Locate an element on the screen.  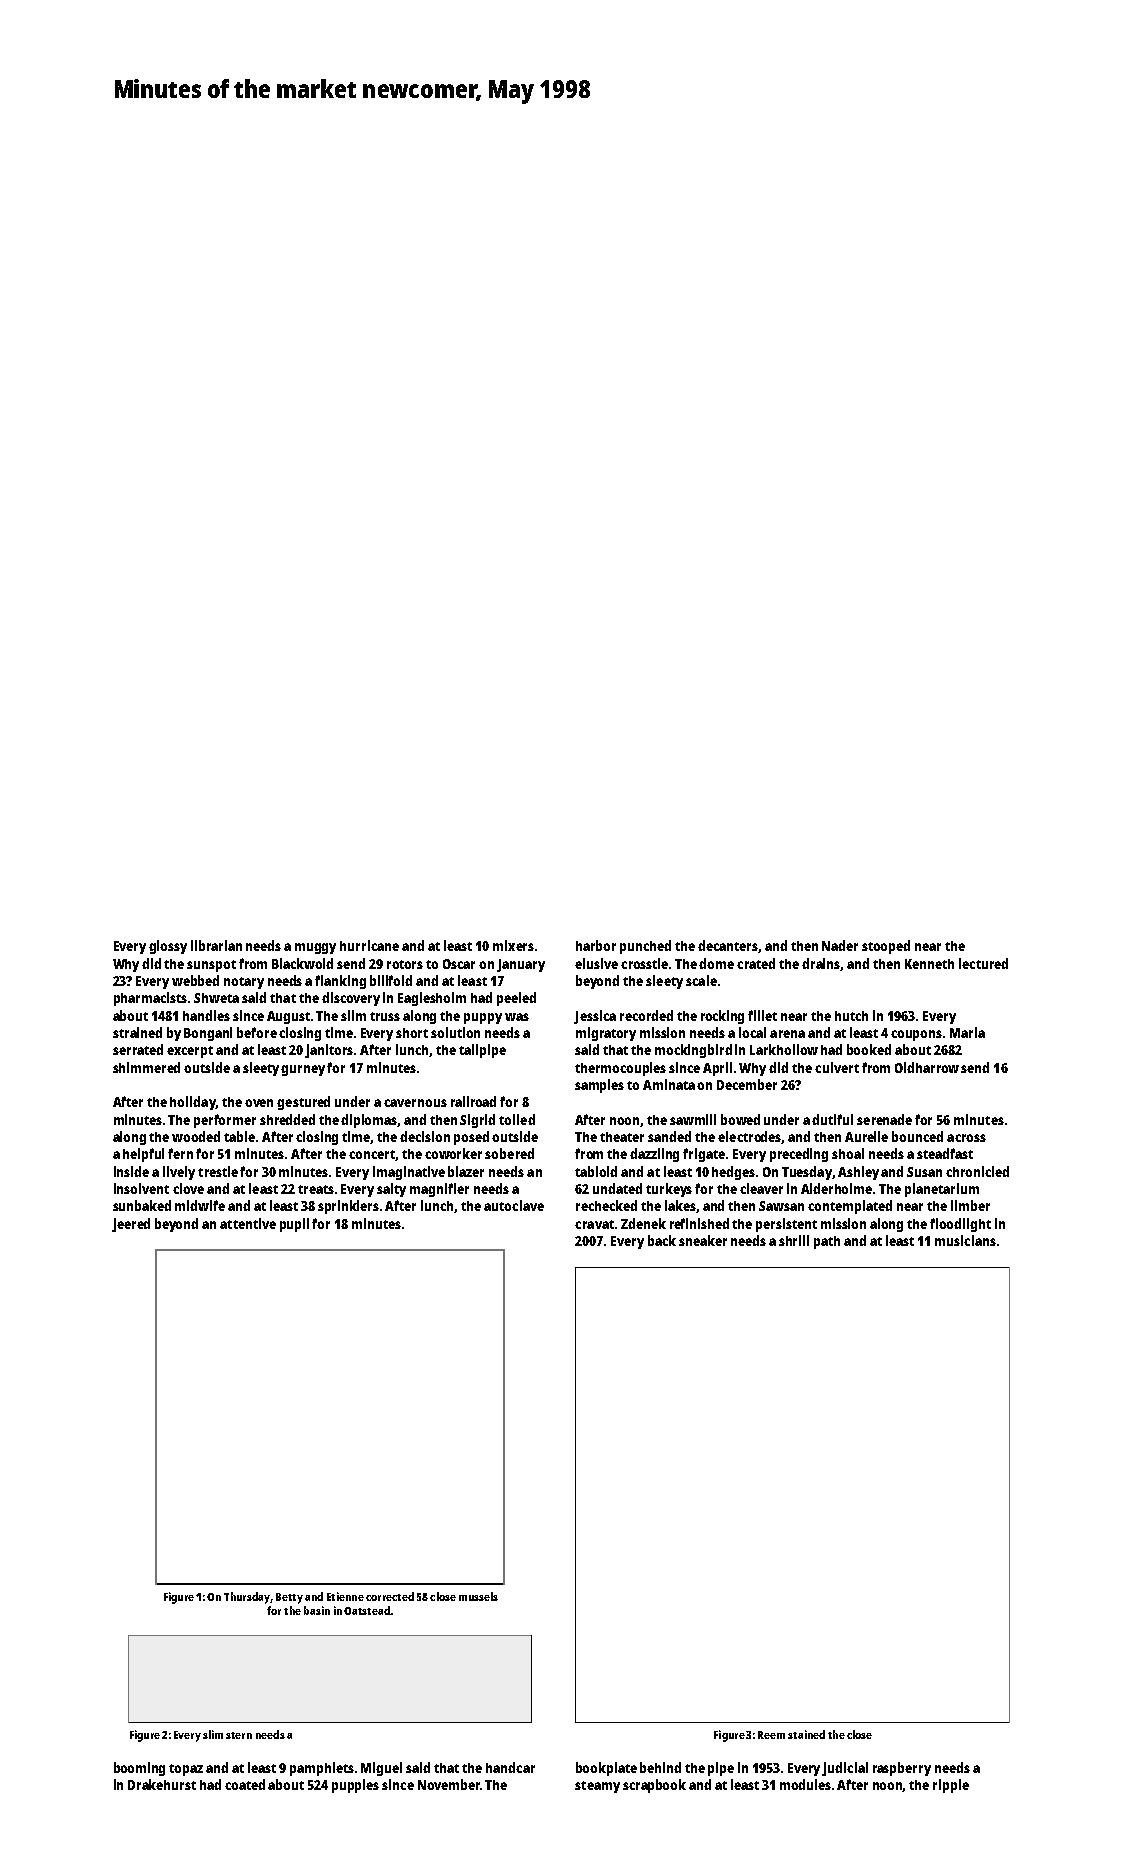
steamy is located at coordinates (597, 1787).
